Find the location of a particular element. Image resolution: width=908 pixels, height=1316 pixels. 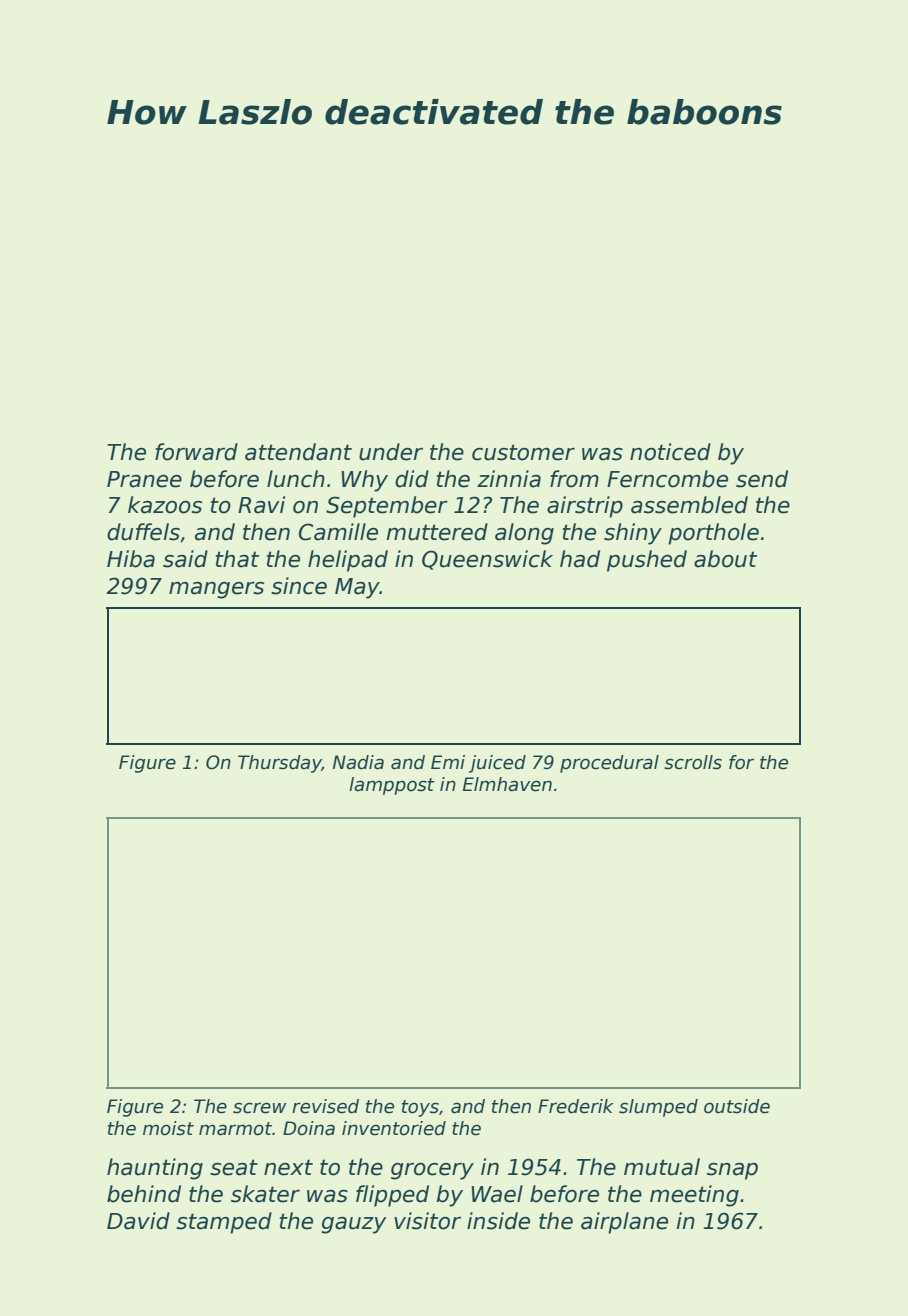

stamped is located at coordinates (224, 1223).
